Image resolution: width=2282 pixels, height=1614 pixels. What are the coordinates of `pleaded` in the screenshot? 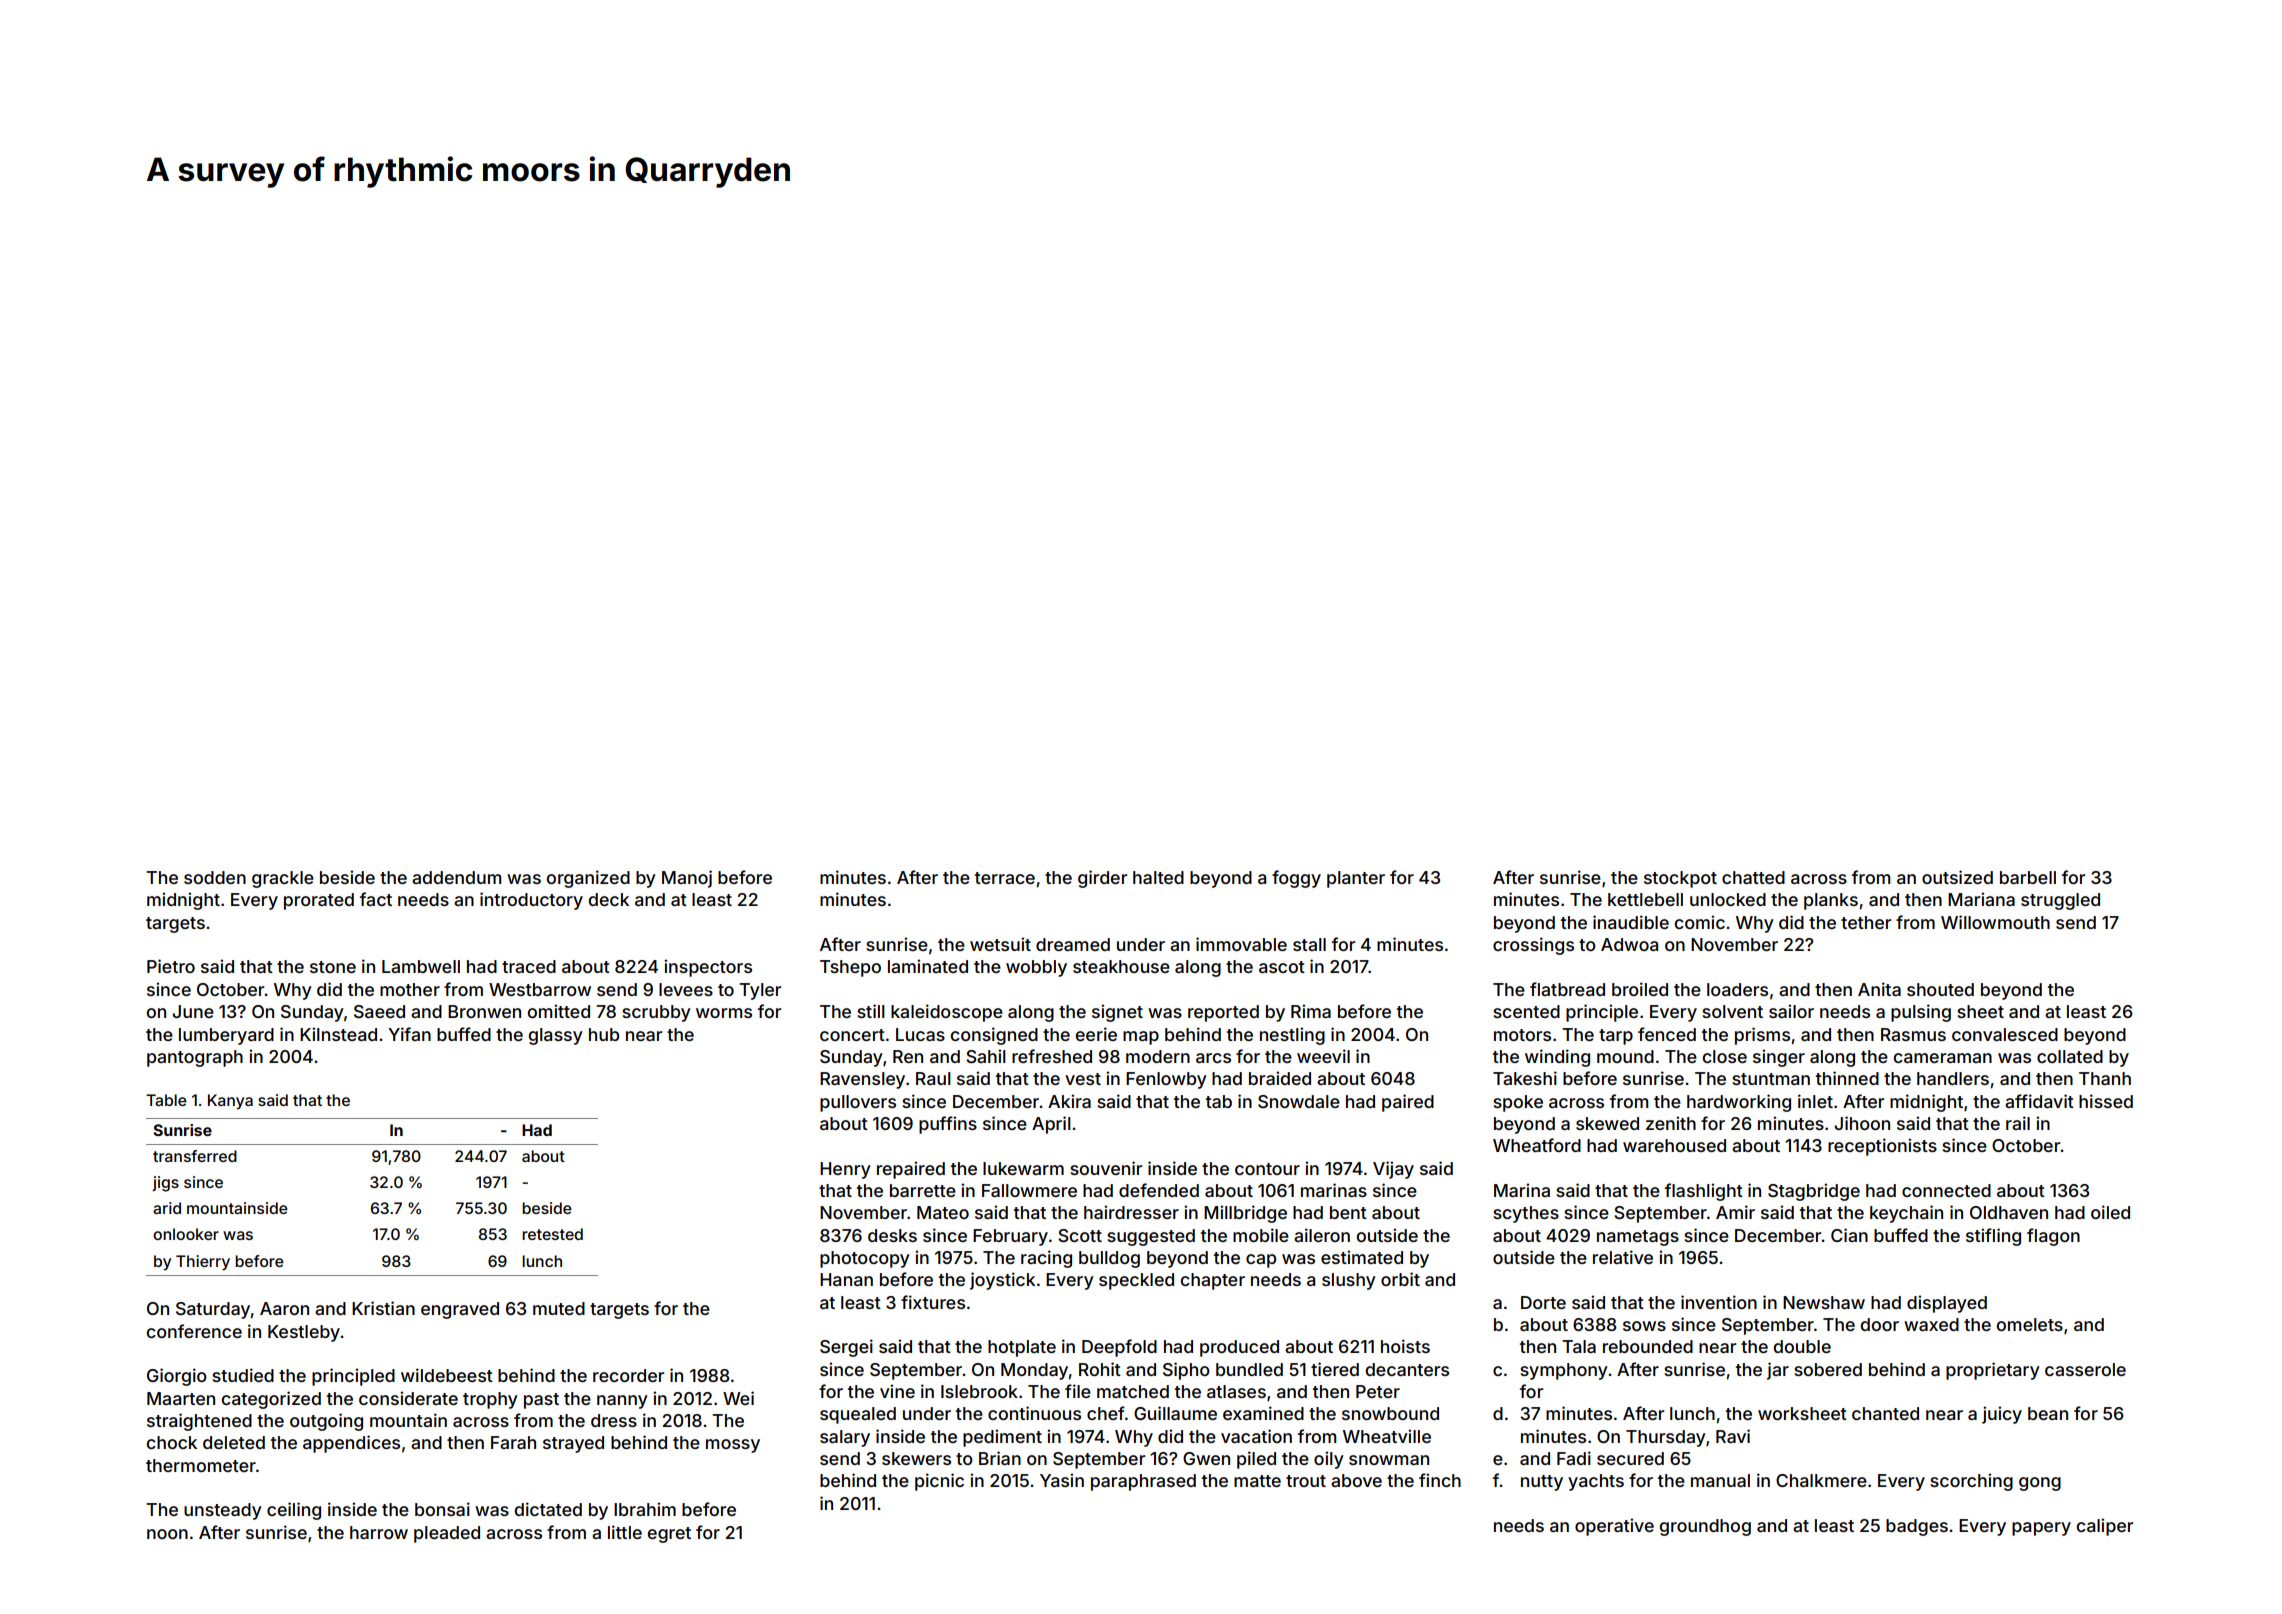 It's located at (447, 1534).
